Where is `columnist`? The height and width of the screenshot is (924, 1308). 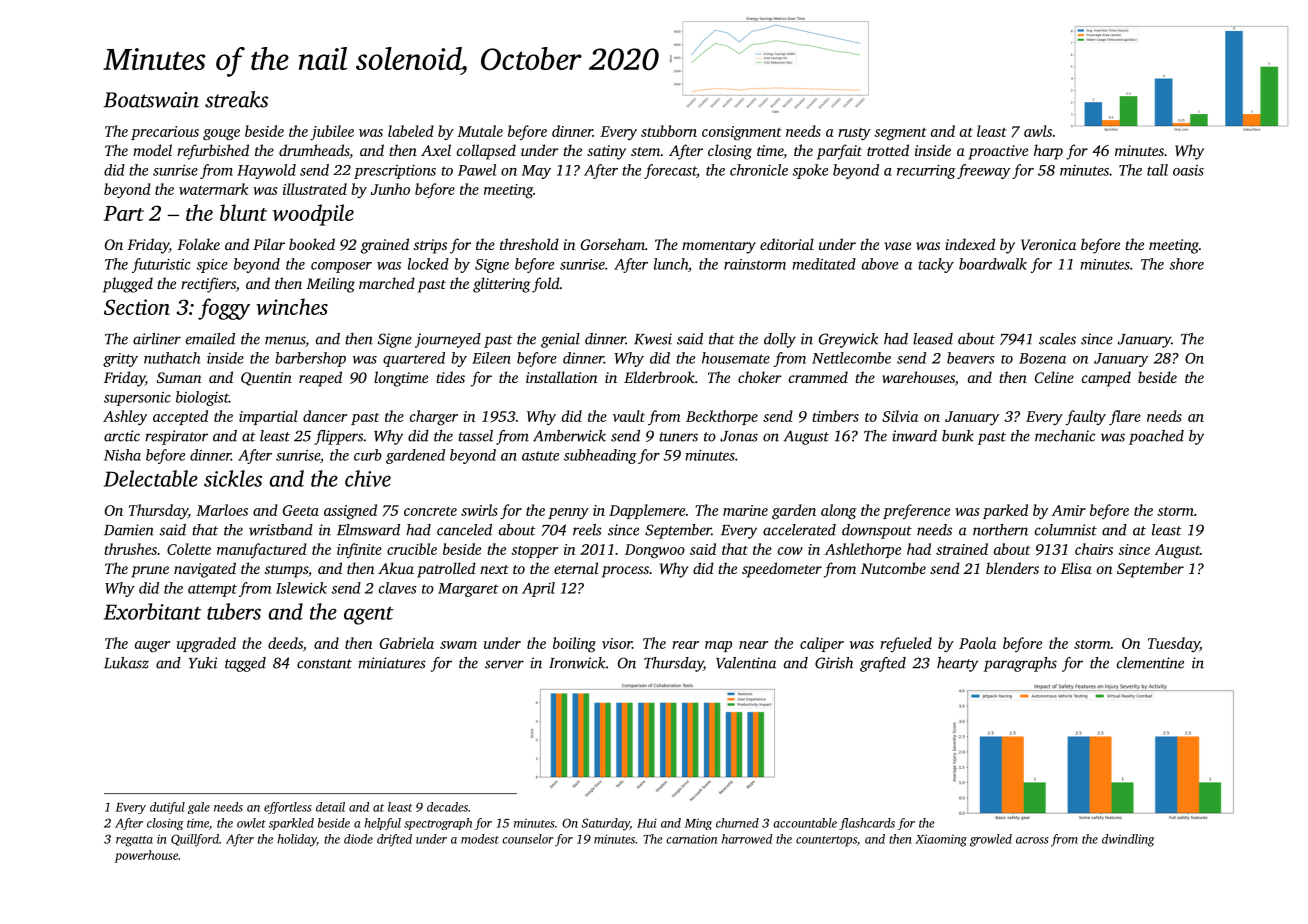
columnist is located at coordinates (1066, 530).
